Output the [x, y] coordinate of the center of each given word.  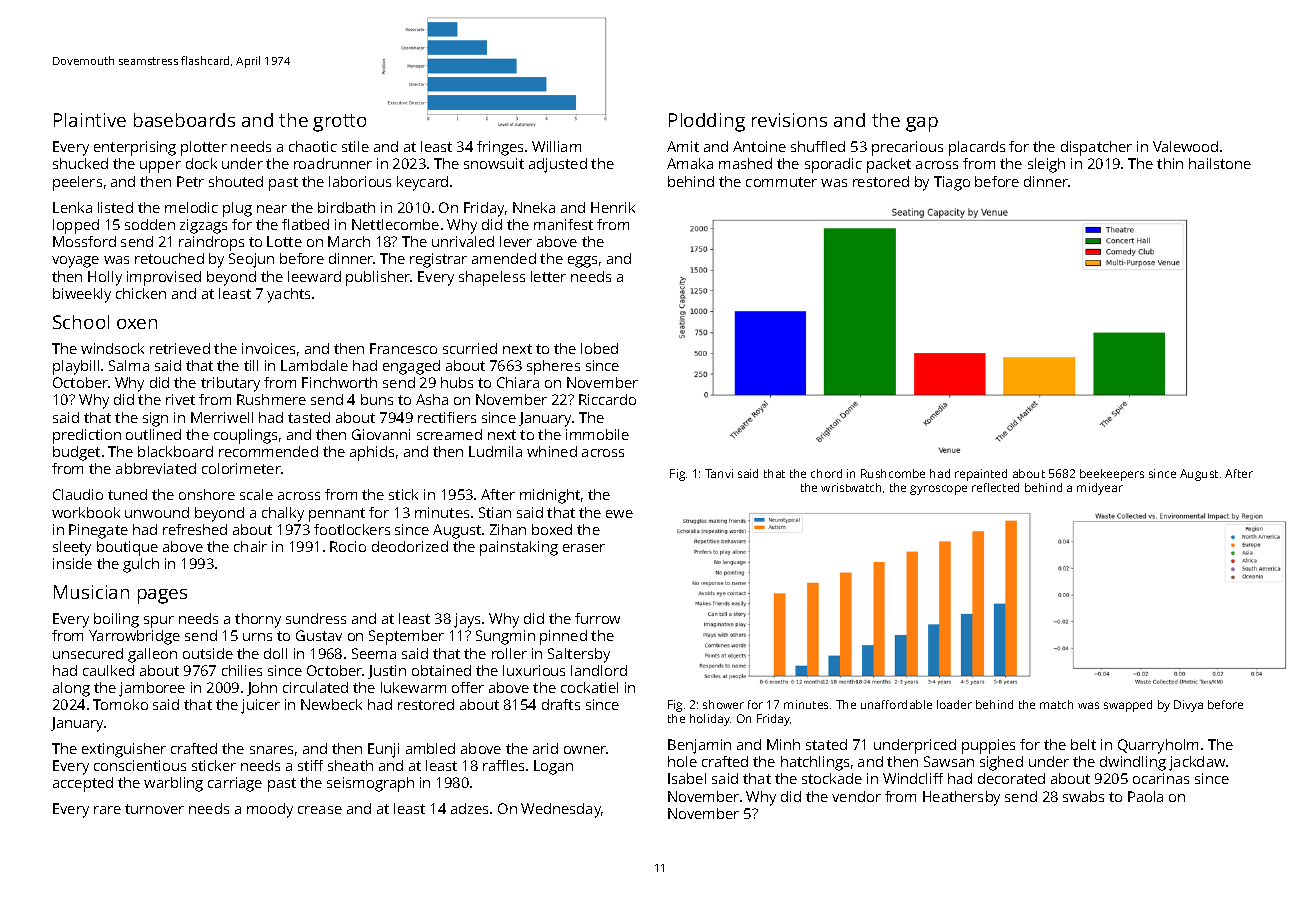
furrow [597, 618]
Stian [495, 512]
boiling [116, 620]
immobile [597, 434]
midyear [1100, 489]
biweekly [82, 295]
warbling [173, 784]
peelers [77, 183]
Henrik [613, 207]
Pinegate [98, 531]
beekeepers [1112, 475]
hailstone [1220, 163]
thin [1170, 163]
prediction [87, 436]
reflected [995, 487]
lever [516, 241]
